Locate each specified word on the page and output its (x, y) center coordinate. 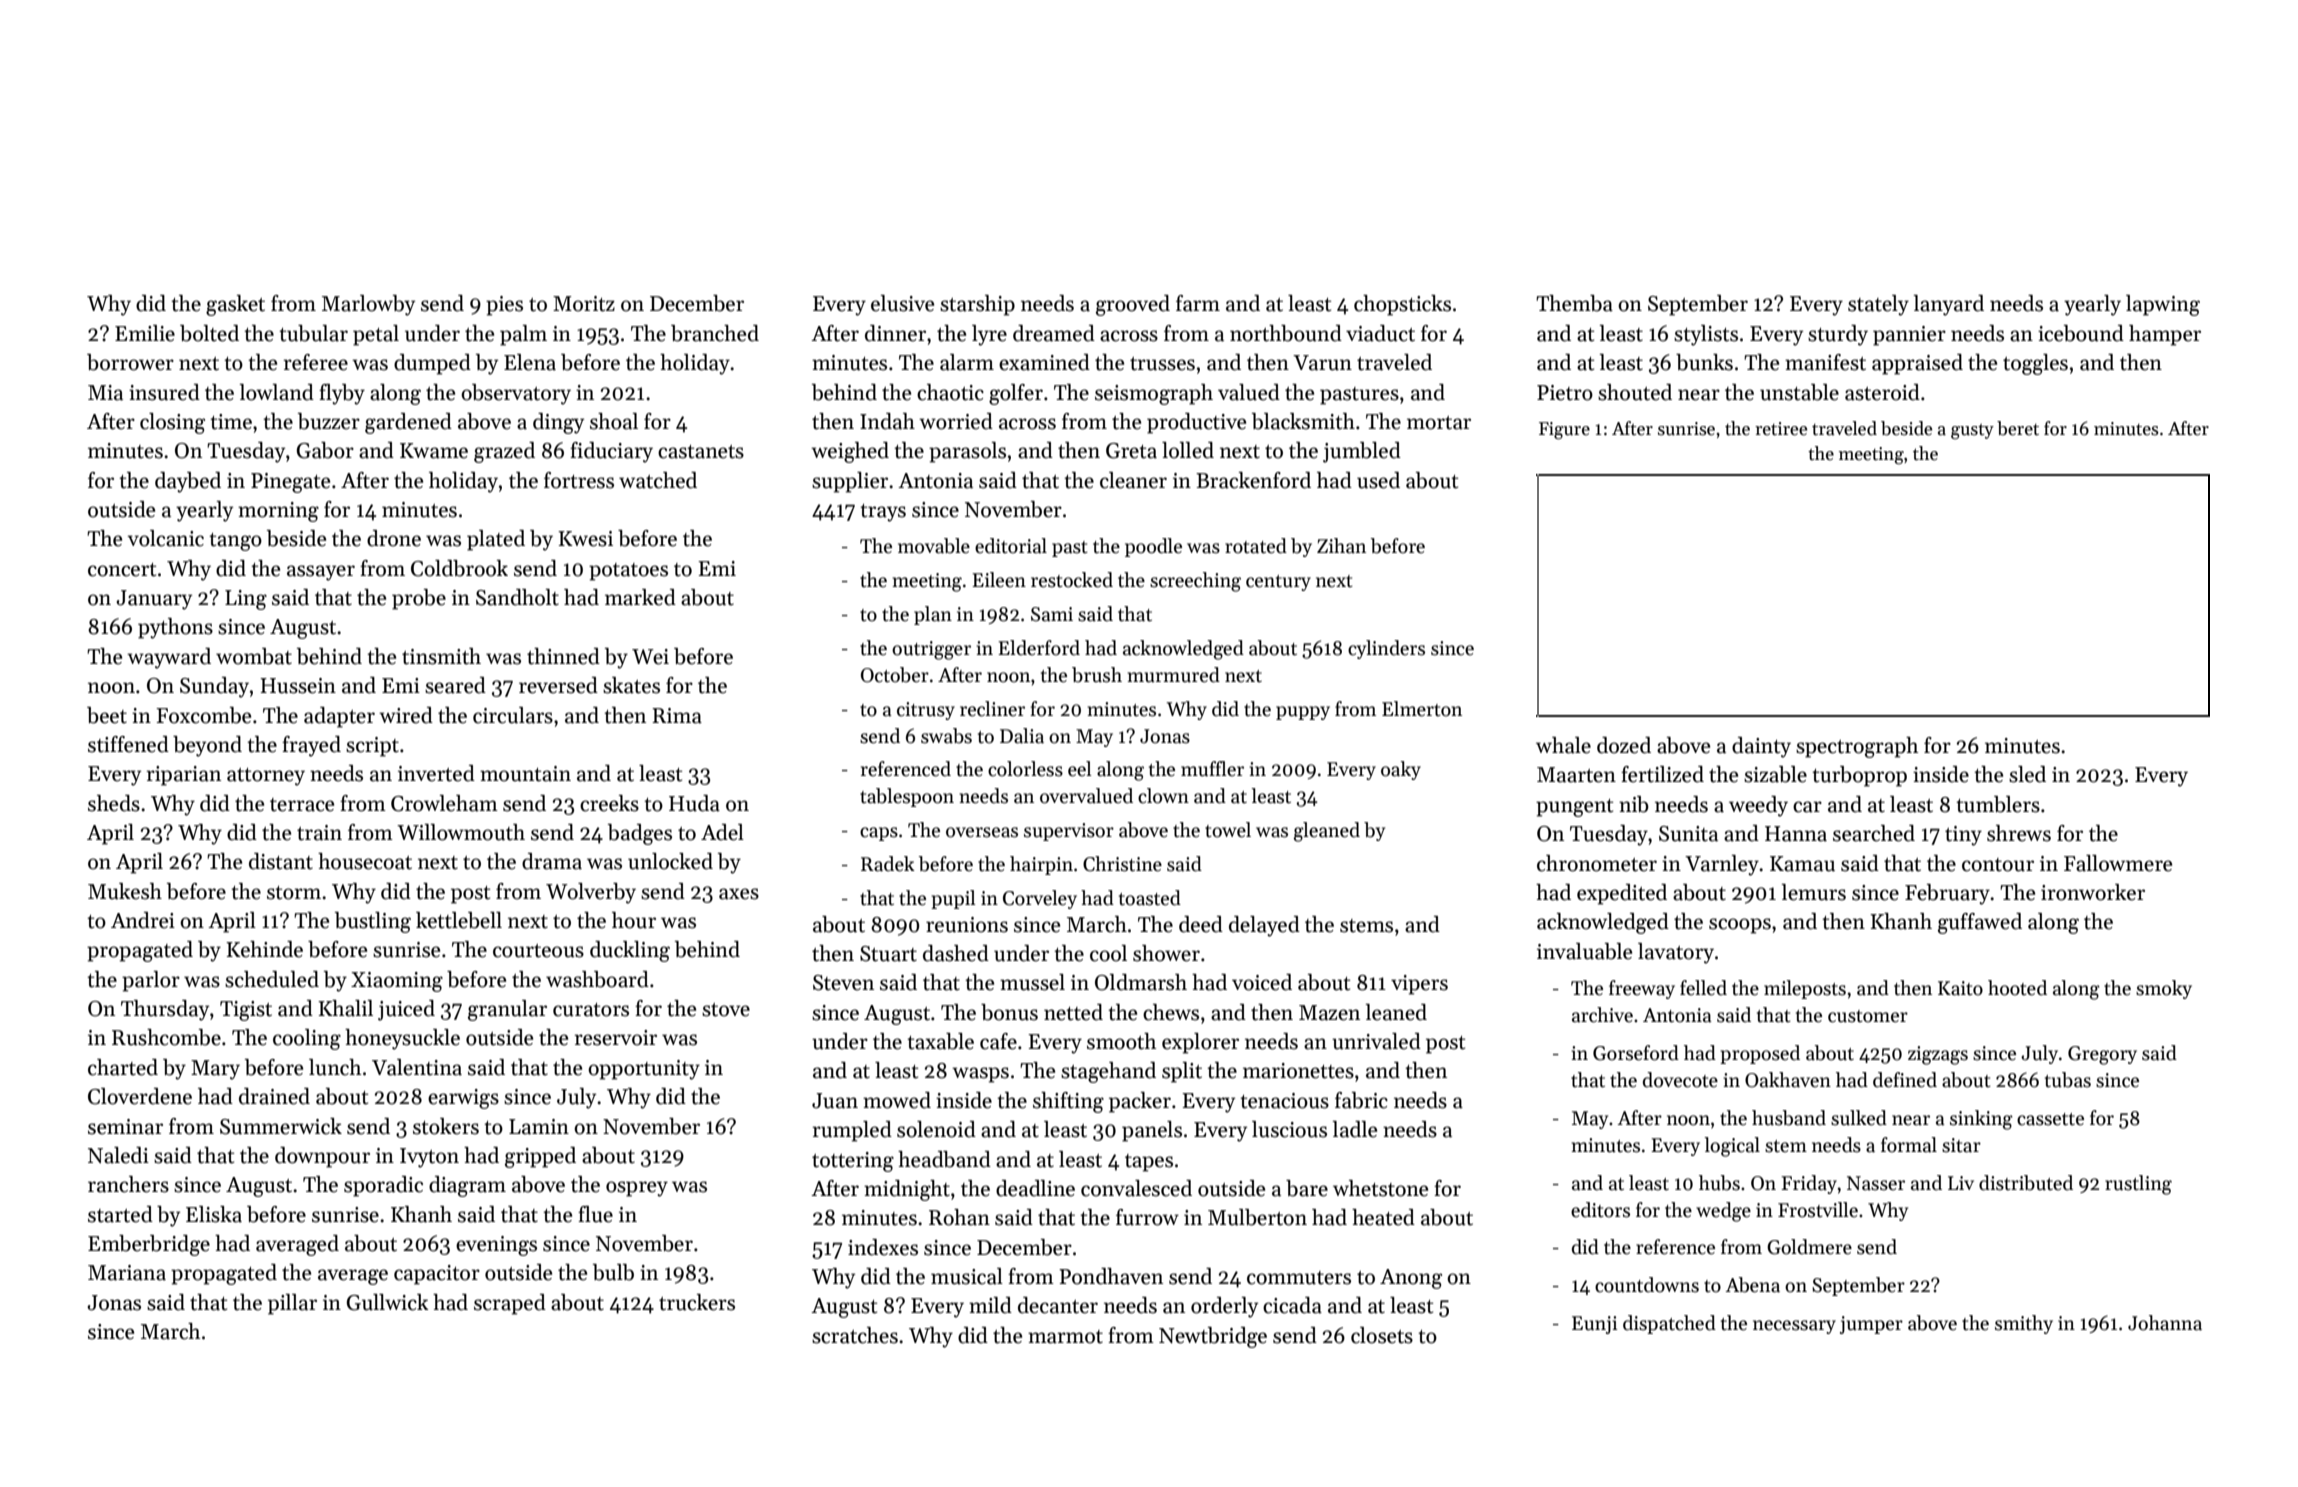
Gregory (2102, 1055)
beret (2018, 428)
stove (726, 1010)
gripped (540, 1157)
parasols (967, 452)
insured (164, 392)
